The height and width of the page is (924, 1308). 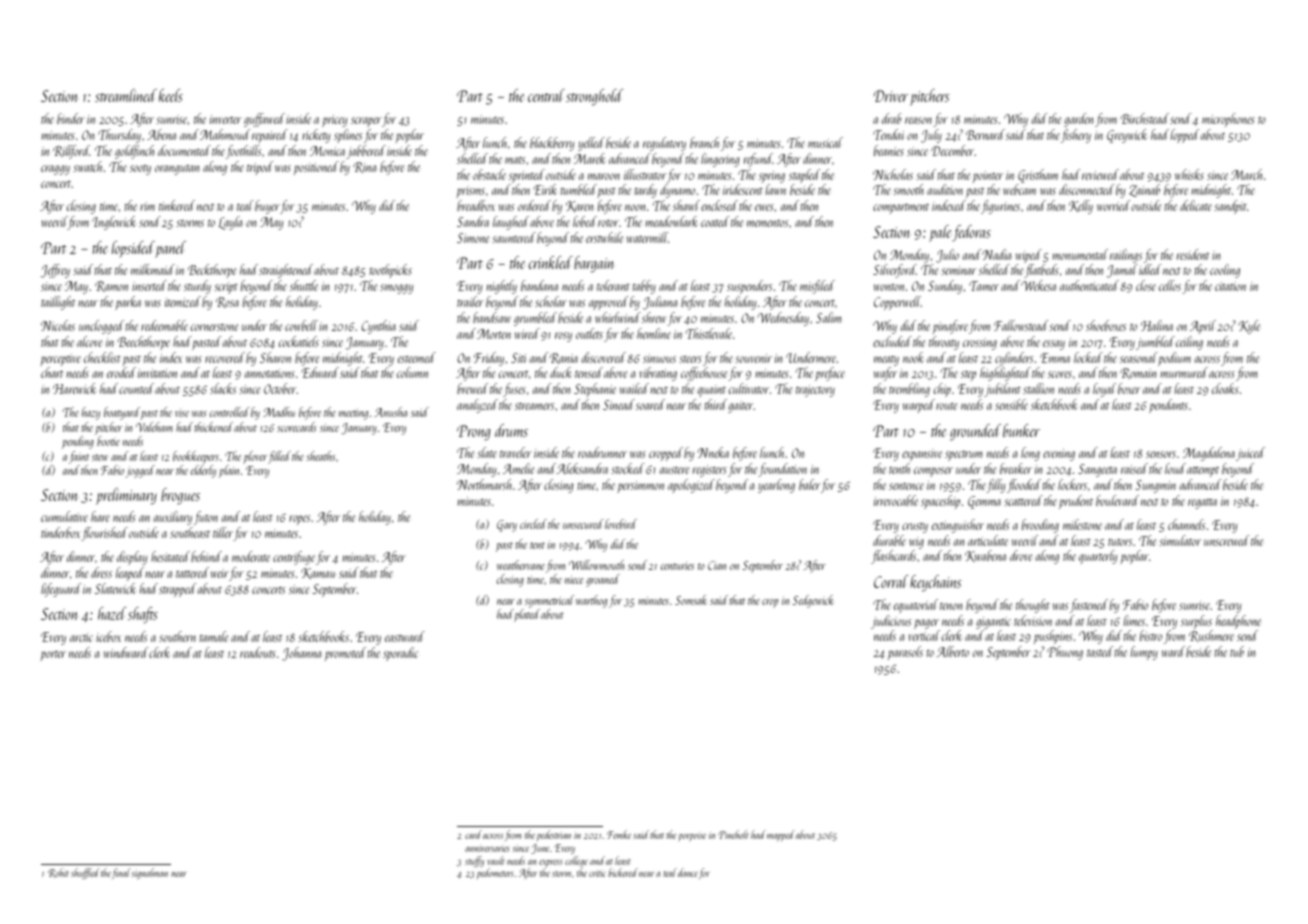 I want to click on Driver, so click(x=891, y=96).
